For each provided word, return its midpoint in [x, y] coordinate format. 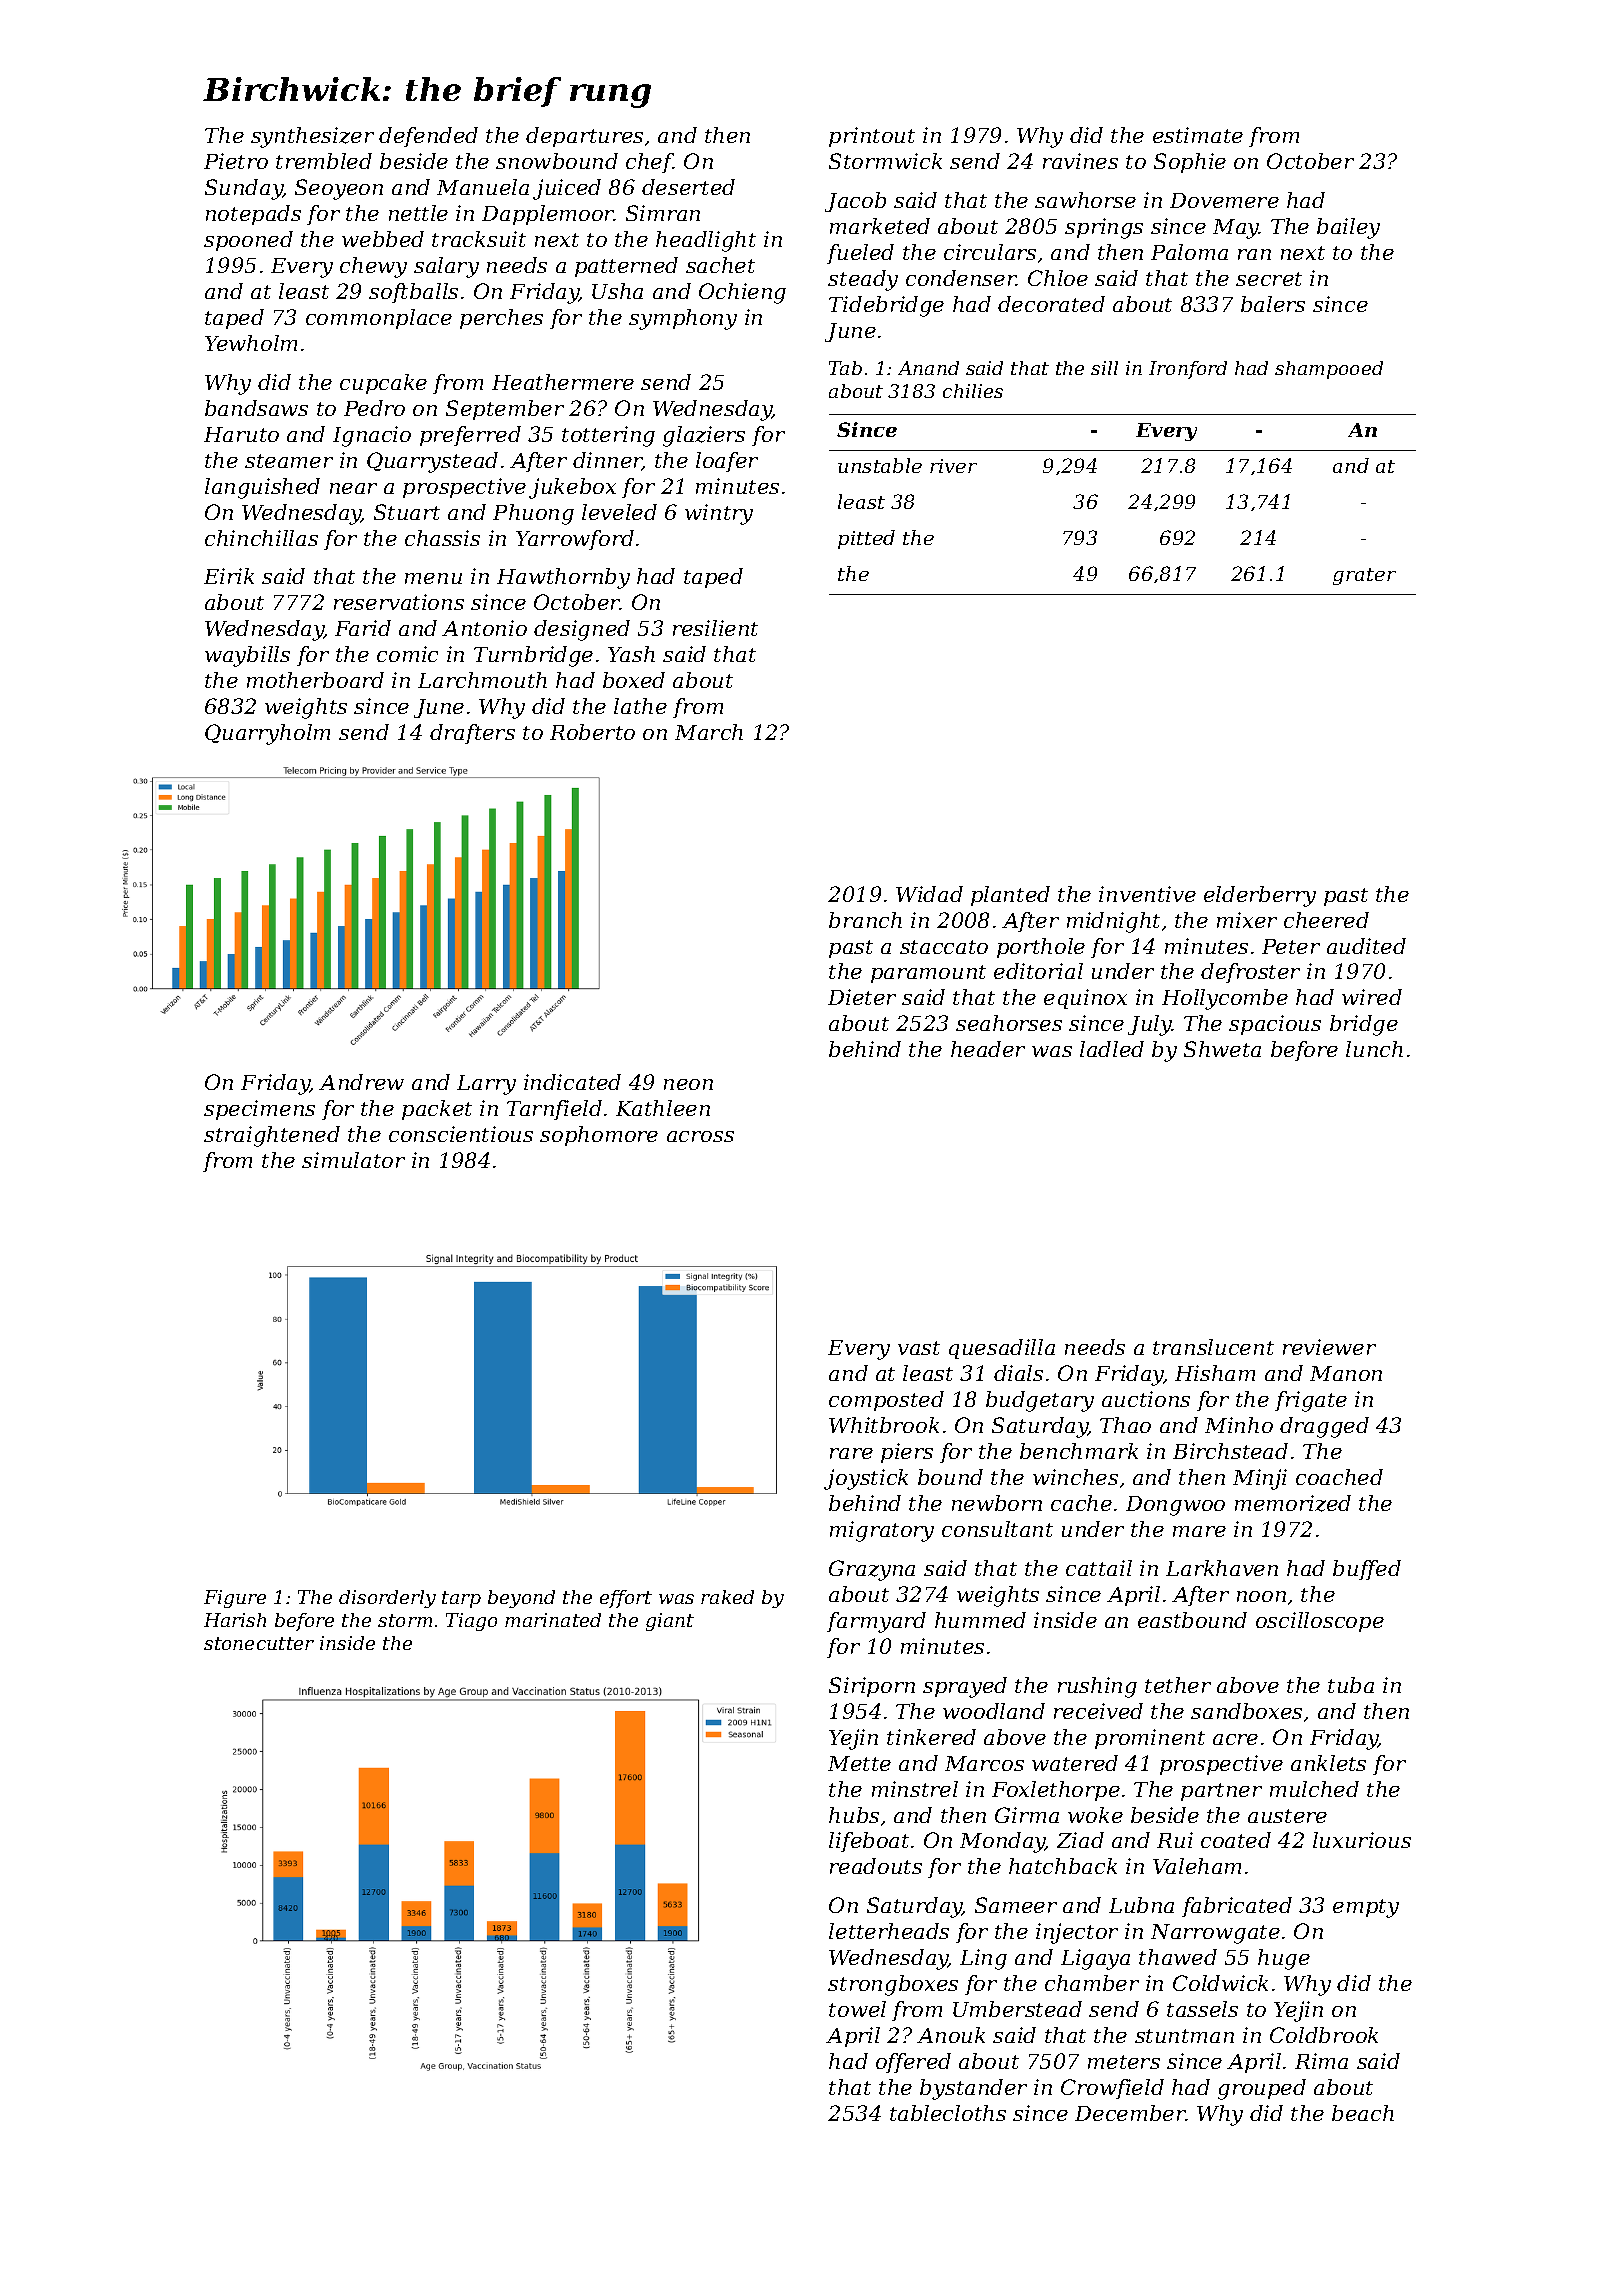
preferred [470, 436]
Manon [1346, 1373]
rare [851, 1453]
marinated [553, 1620]
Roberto [592, 732]
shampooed [1329, 370]
